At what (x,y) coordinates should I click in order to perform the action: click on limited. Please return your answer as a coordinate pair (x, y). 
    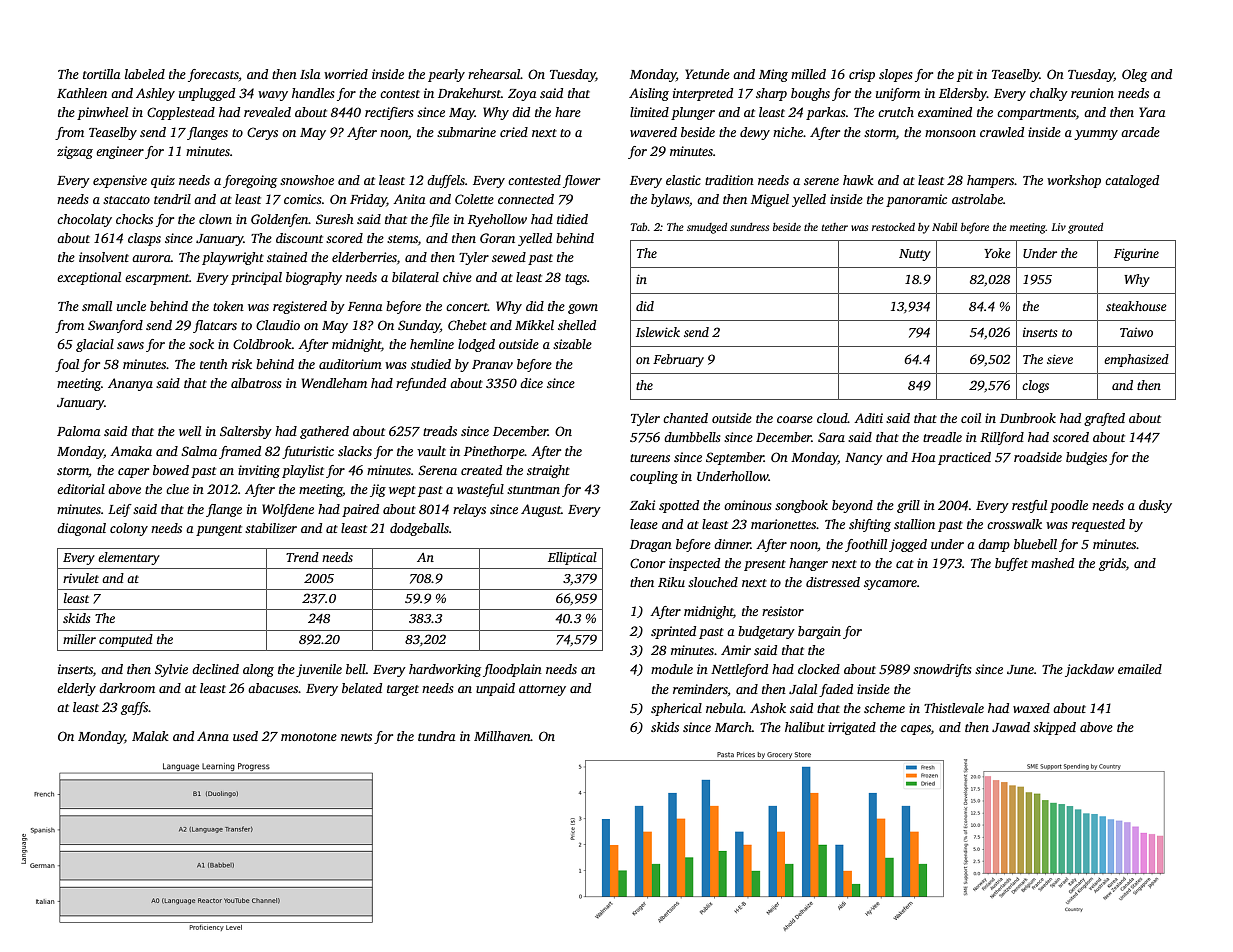
    Looking at the image, I should click on (649, 112).
